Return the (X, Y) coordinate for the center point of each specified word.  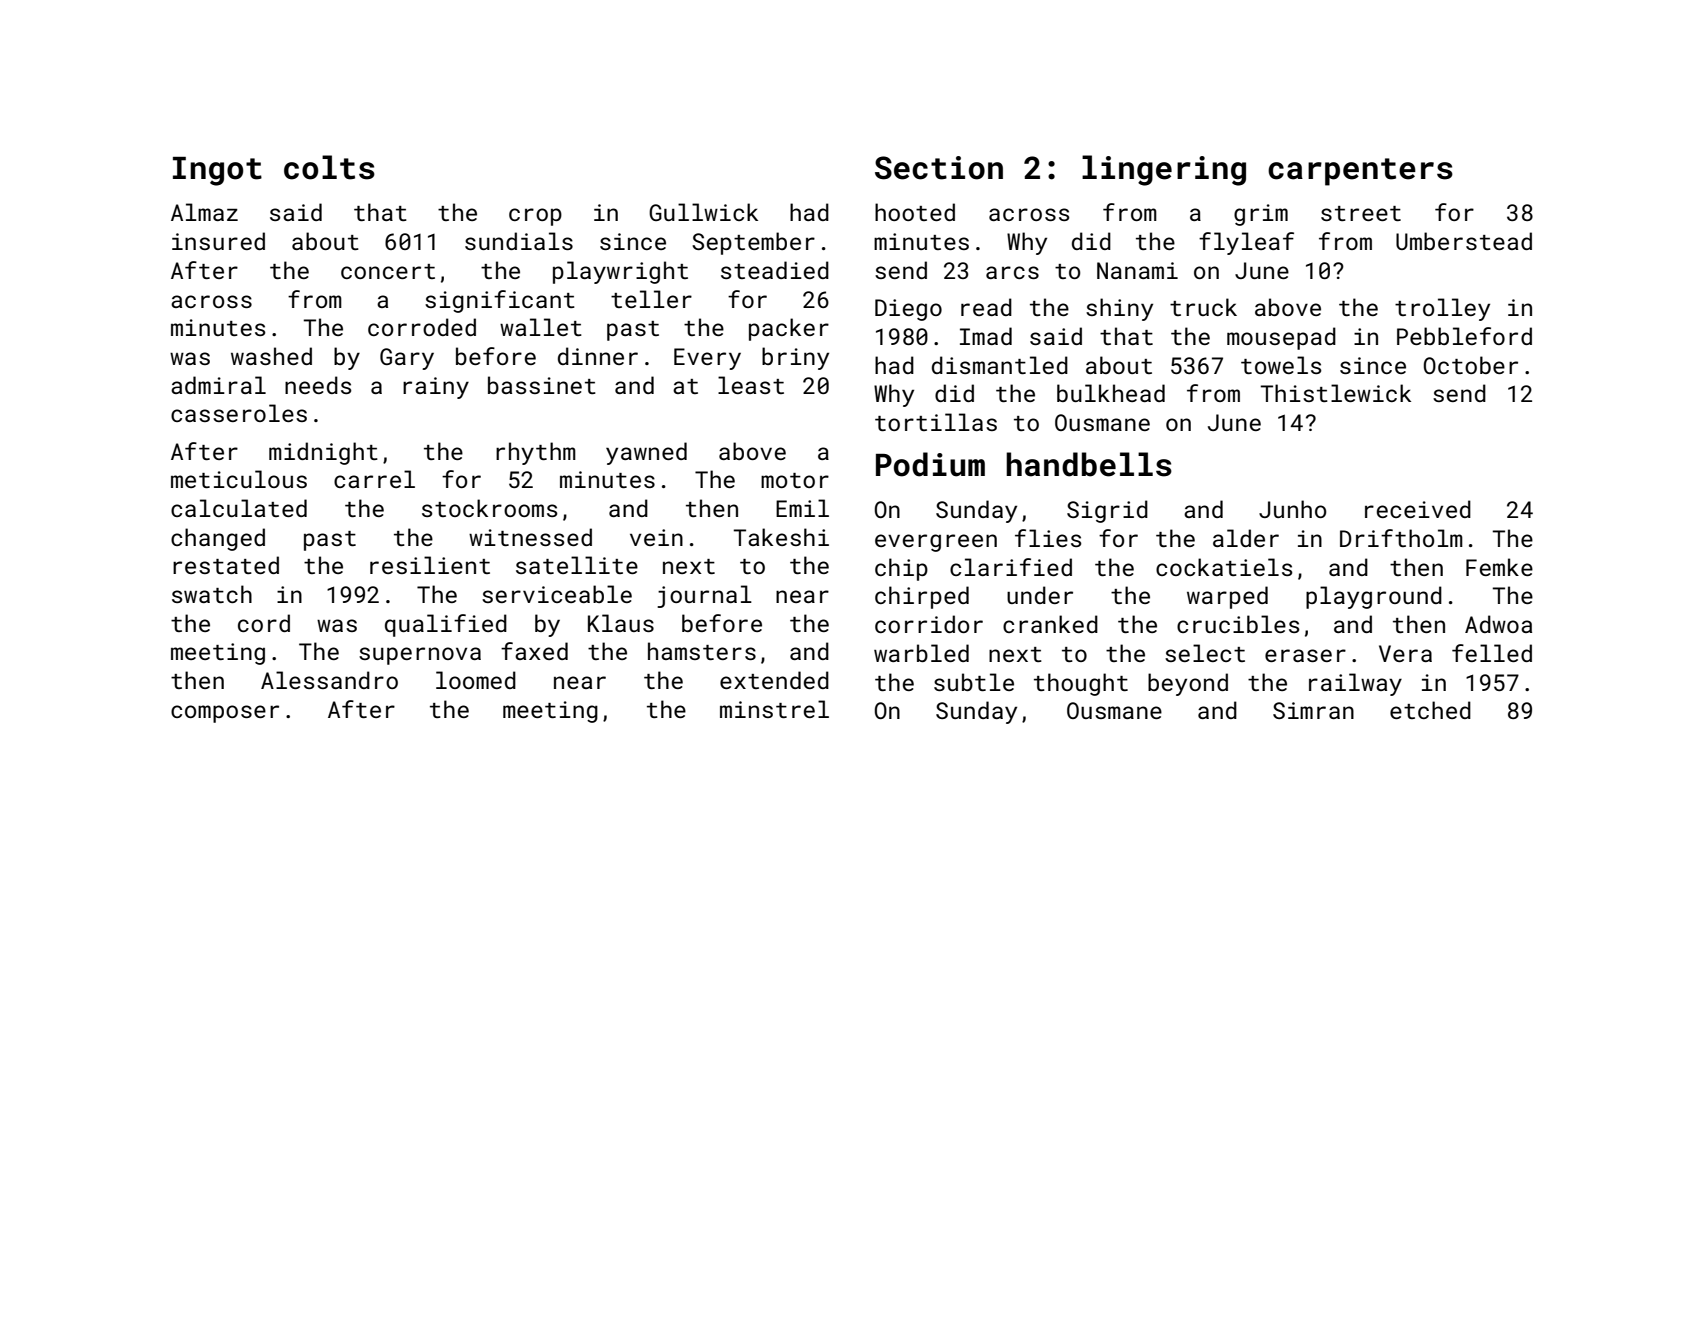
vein (656, 537)
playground (1374, 597)
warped (1227, 597)
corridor (929, 624)
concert (388, 271)
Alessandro (329, 680)
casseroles (239, 413)
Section (939, 168)
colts (329, 167)
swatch (212, 594)
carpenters (1360, 172)
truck (1203, 307)
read (986, 307)
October (1471, 365)
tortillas (936, 422)
